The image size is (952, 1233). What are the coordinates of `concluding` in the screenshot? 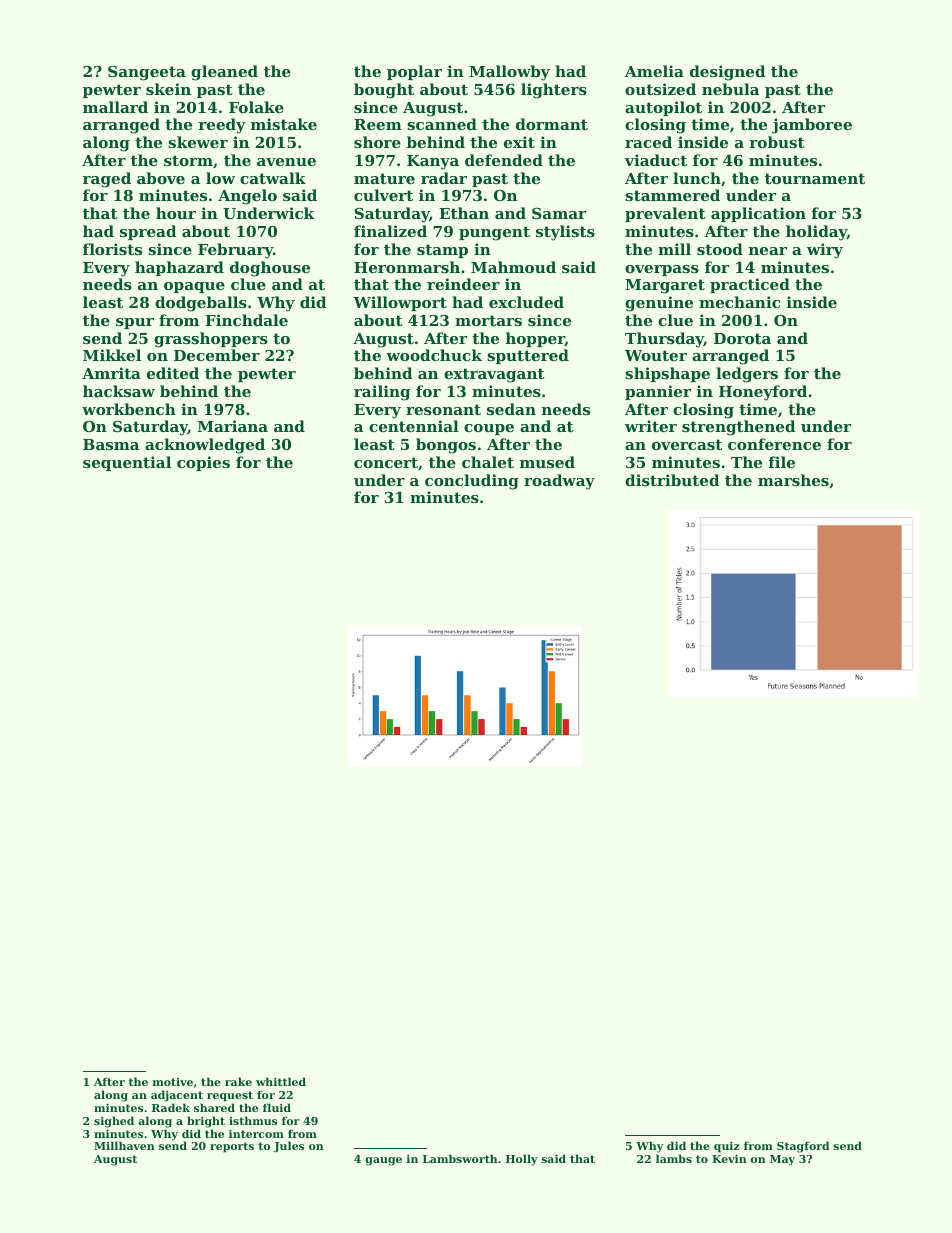 It's located at (472, 482).
